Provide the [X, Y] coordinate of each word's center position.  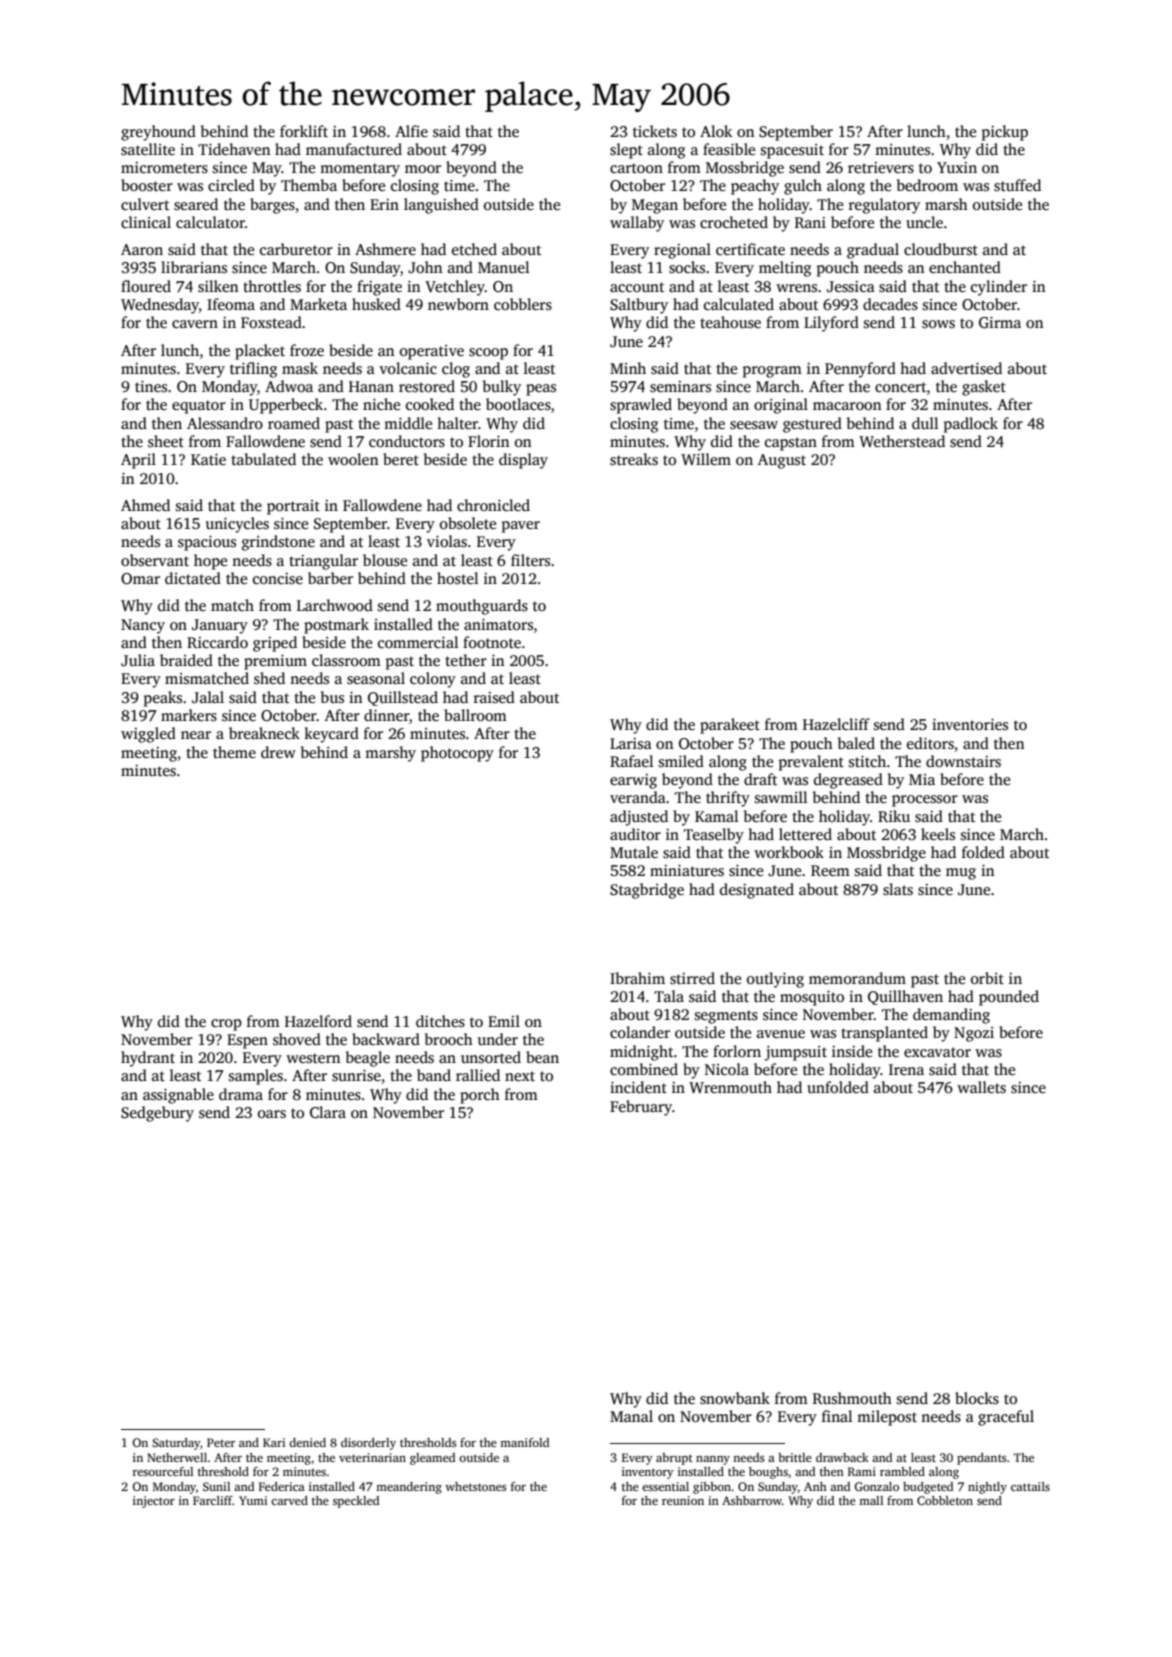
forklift [304, 131]
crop [226, 1025]
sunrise [356, 1076]
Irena [906, 1069]
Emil [504, 1021]
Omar [140, 579]
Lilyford [831, 324]
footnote [492, 642]
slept [626, 151]
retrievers [881, 168]
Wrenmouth [730, 1087]
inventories [970, 724]
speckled [356, 1502]
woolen [353, 459]
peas [541, 390]
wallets [981, 1087]
